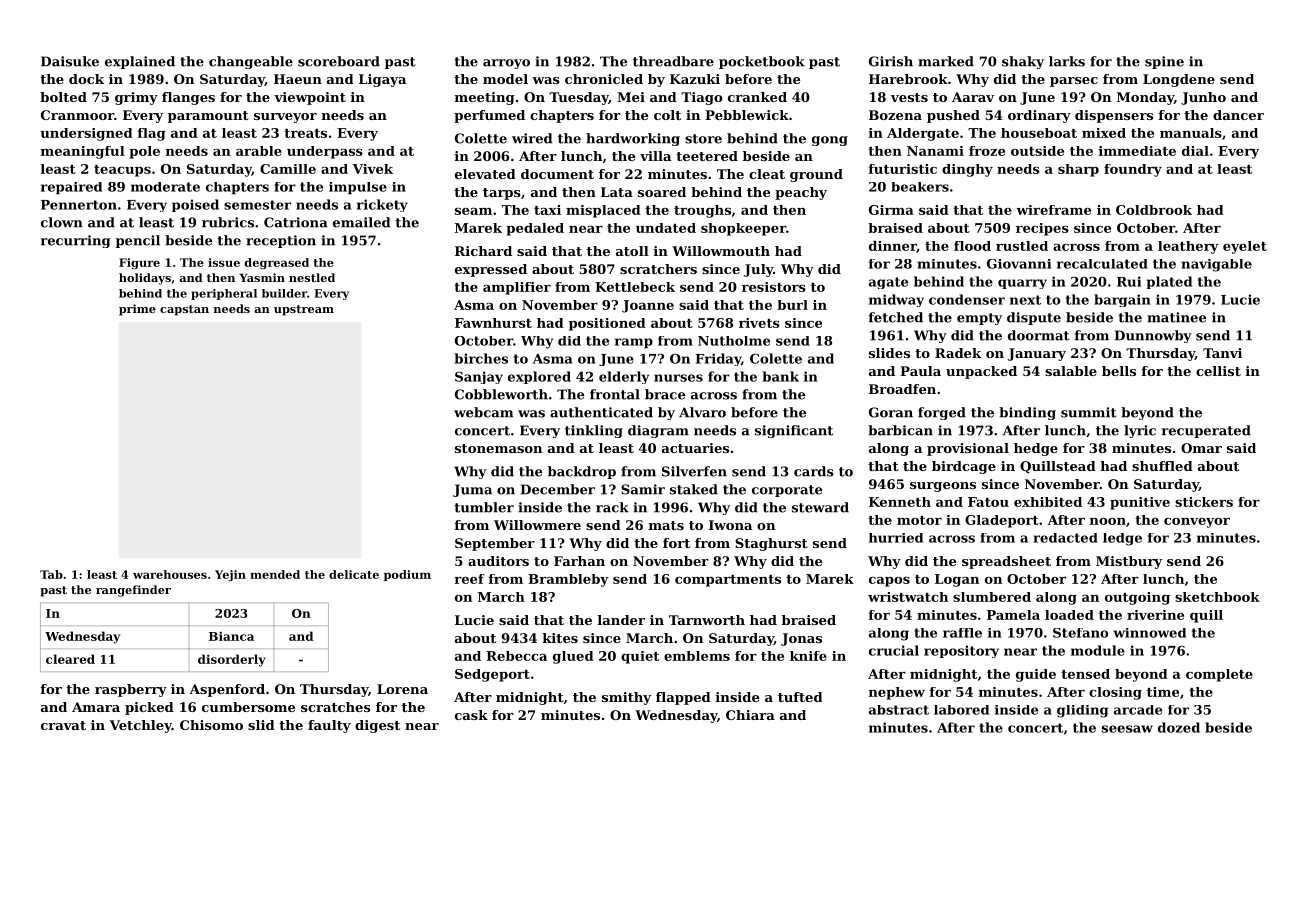 The width and height of the image is (1308, 924). Describe the element at coordinates (70, 659) in the image. I see `cleared` at that location.
